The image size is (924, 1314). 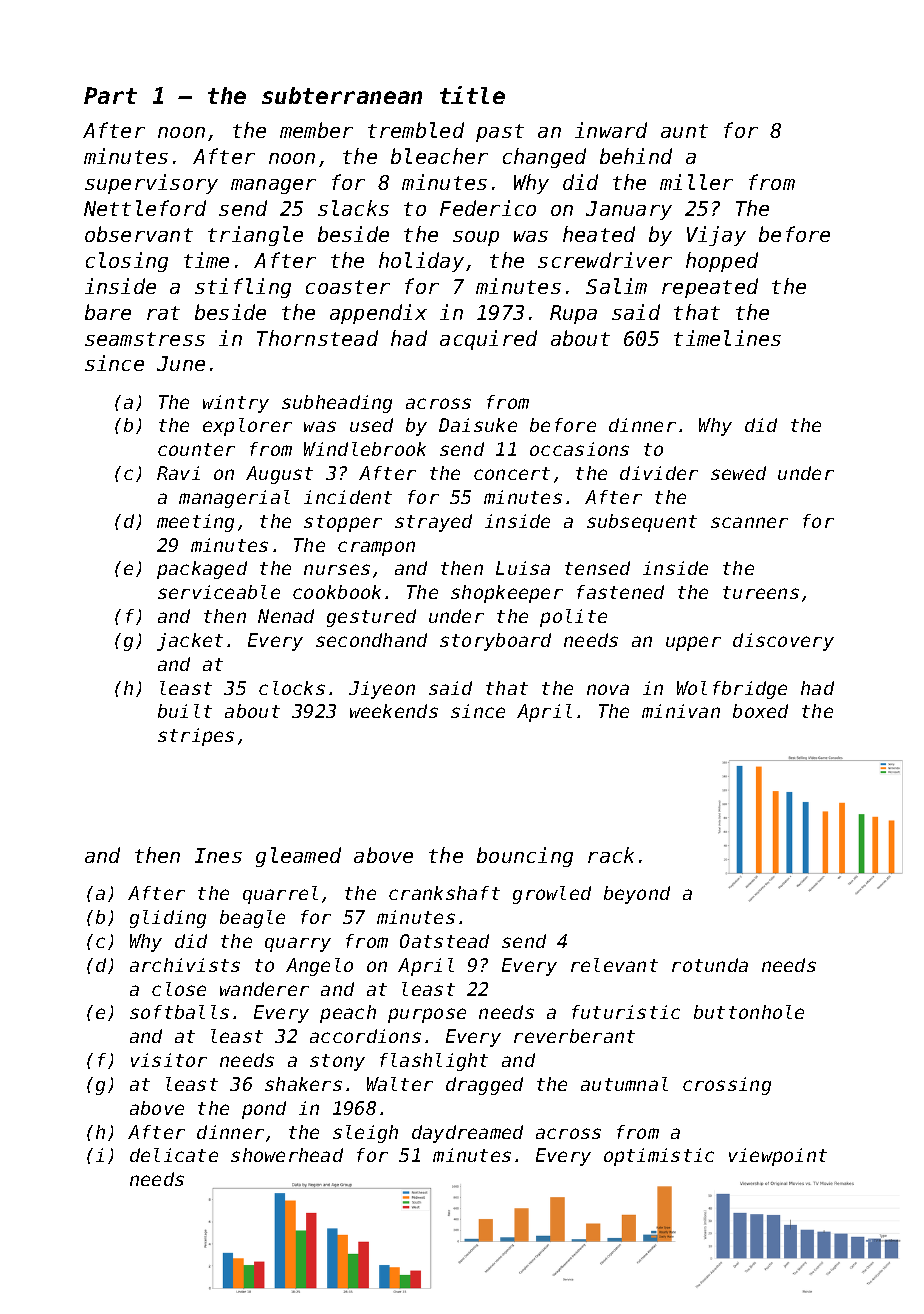 I want to click on storyboard, so click(x=495, y=642).
